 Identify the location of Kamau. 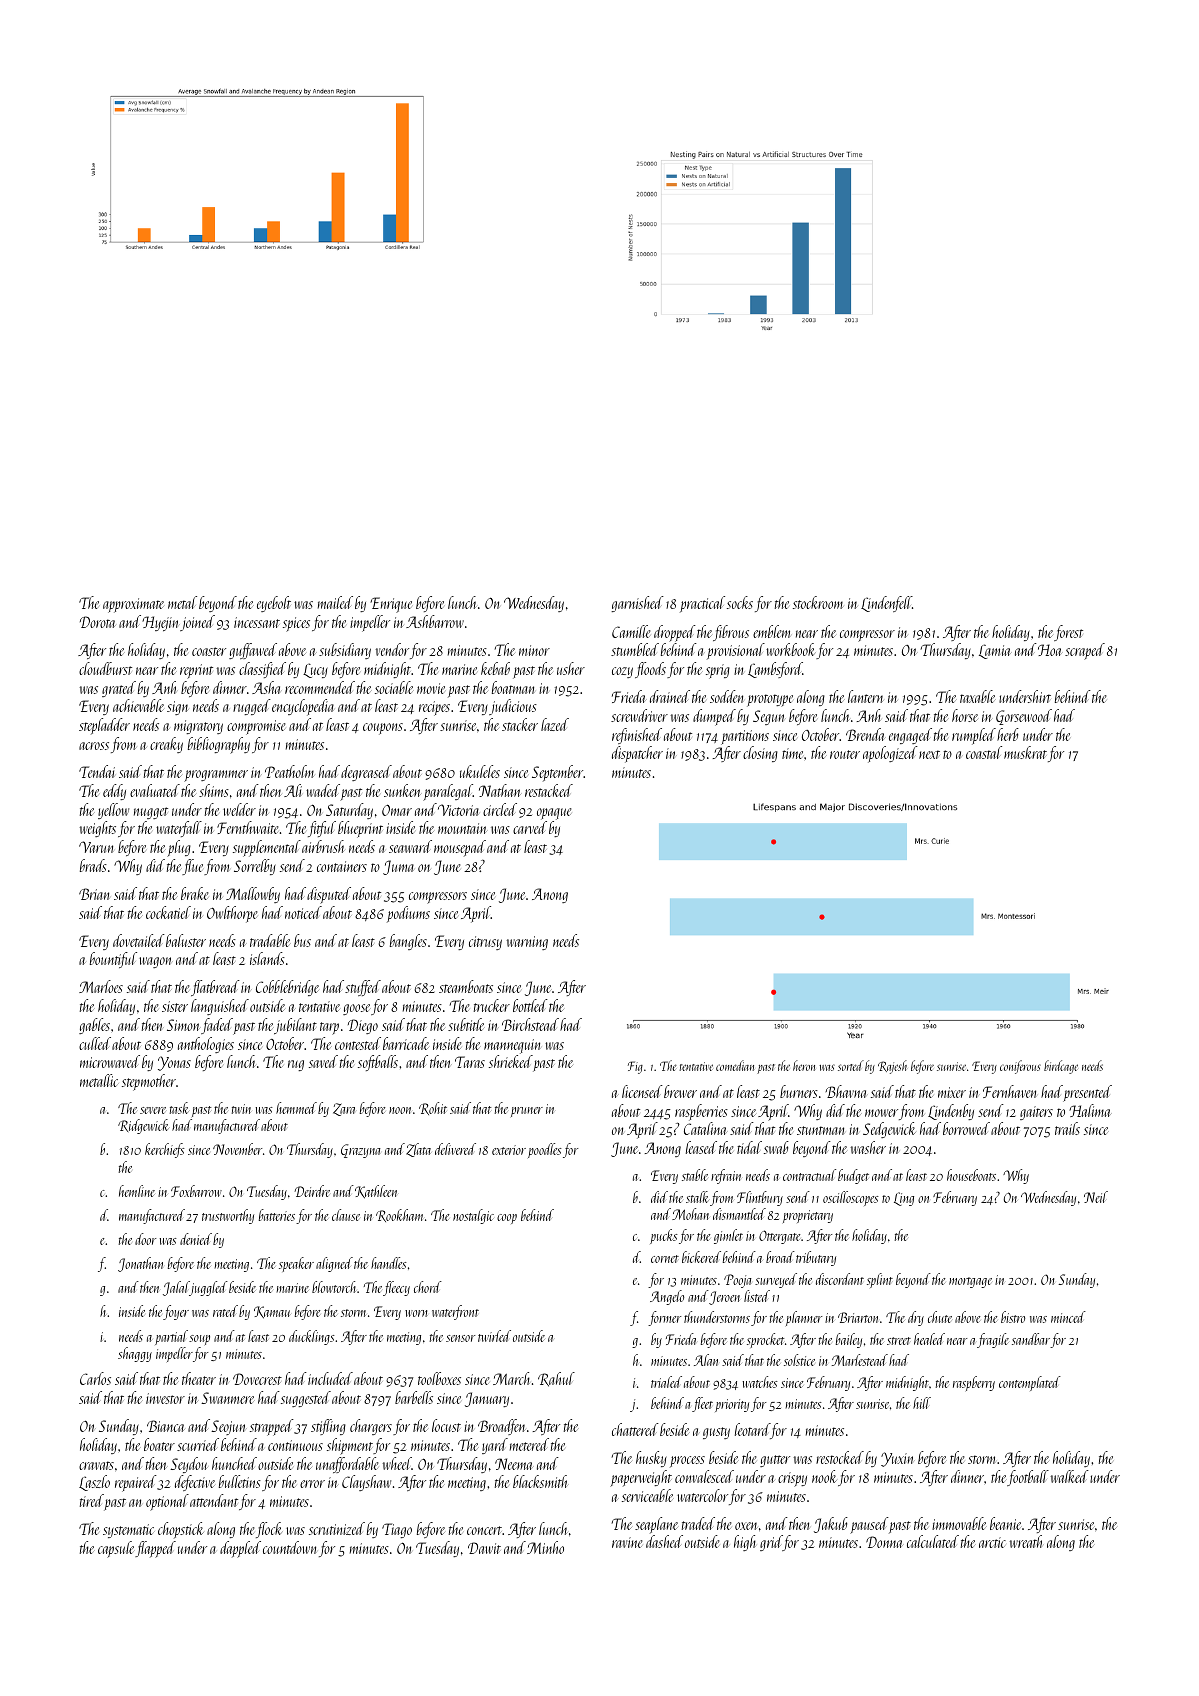
(272, 1312).
